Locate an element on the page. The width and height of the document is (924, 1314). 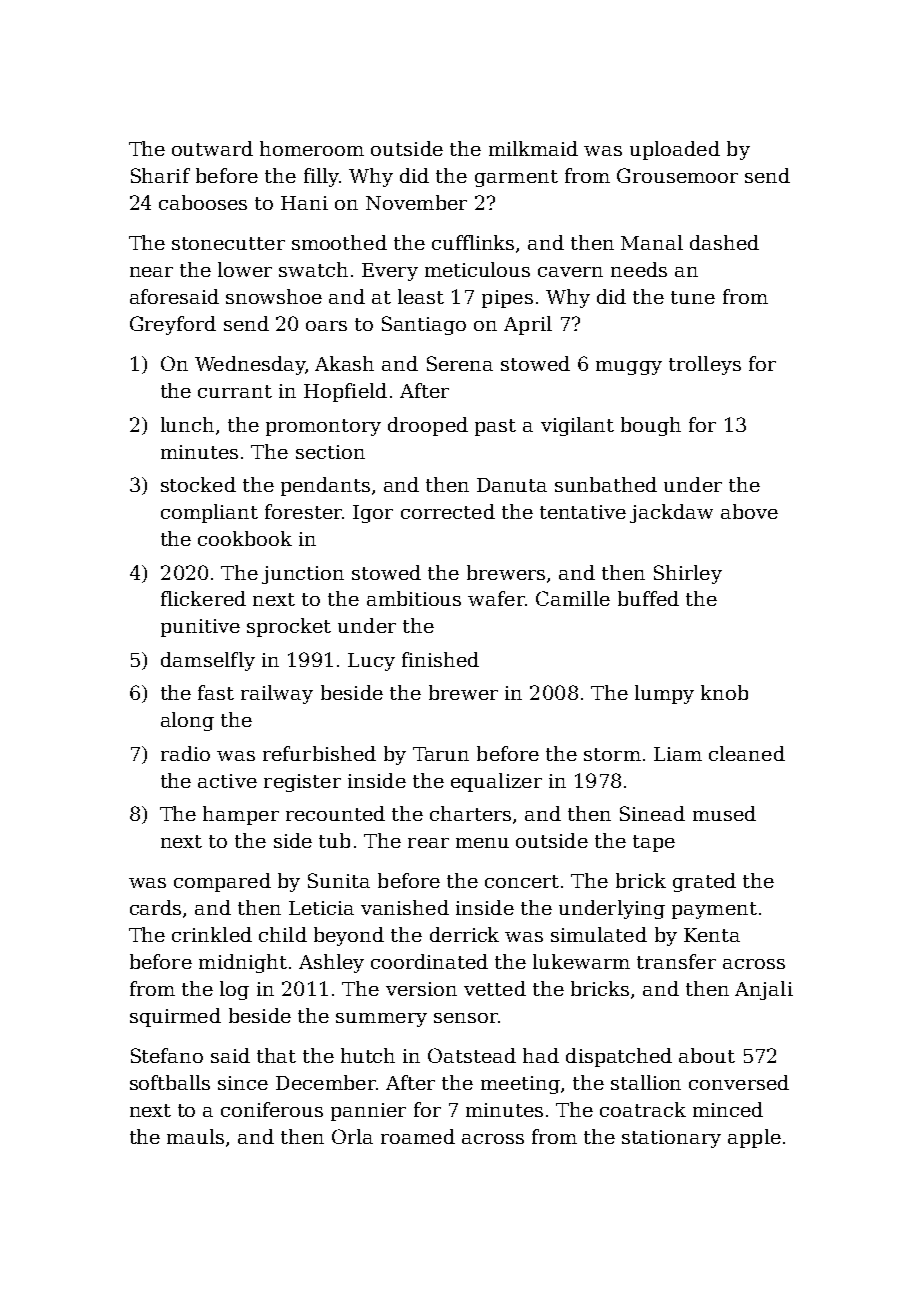
cleaned is located at coordinates (747, 753).
